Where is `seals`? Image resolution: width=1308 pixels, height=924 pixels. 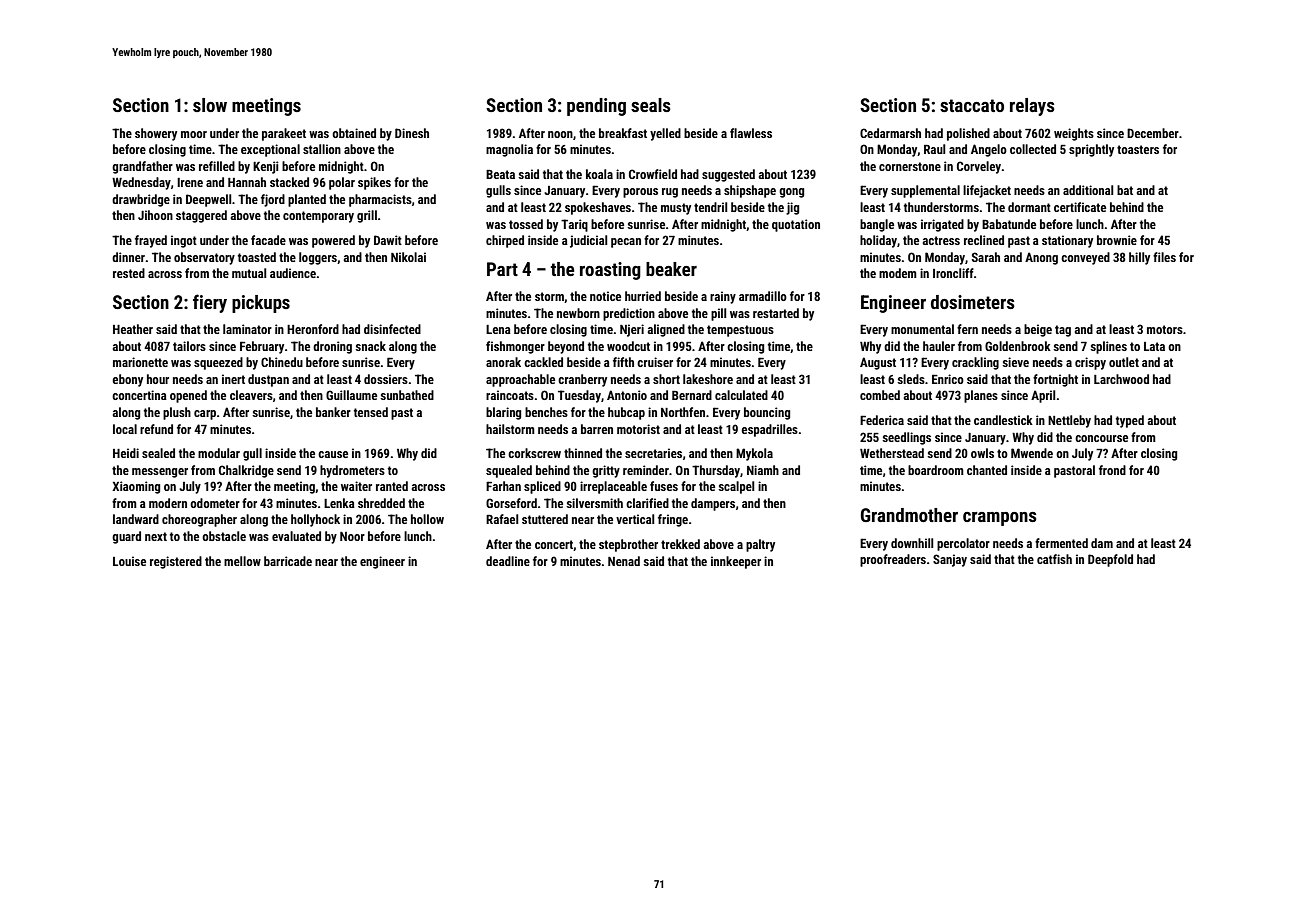 seals is located at coordinates (651, 105).
